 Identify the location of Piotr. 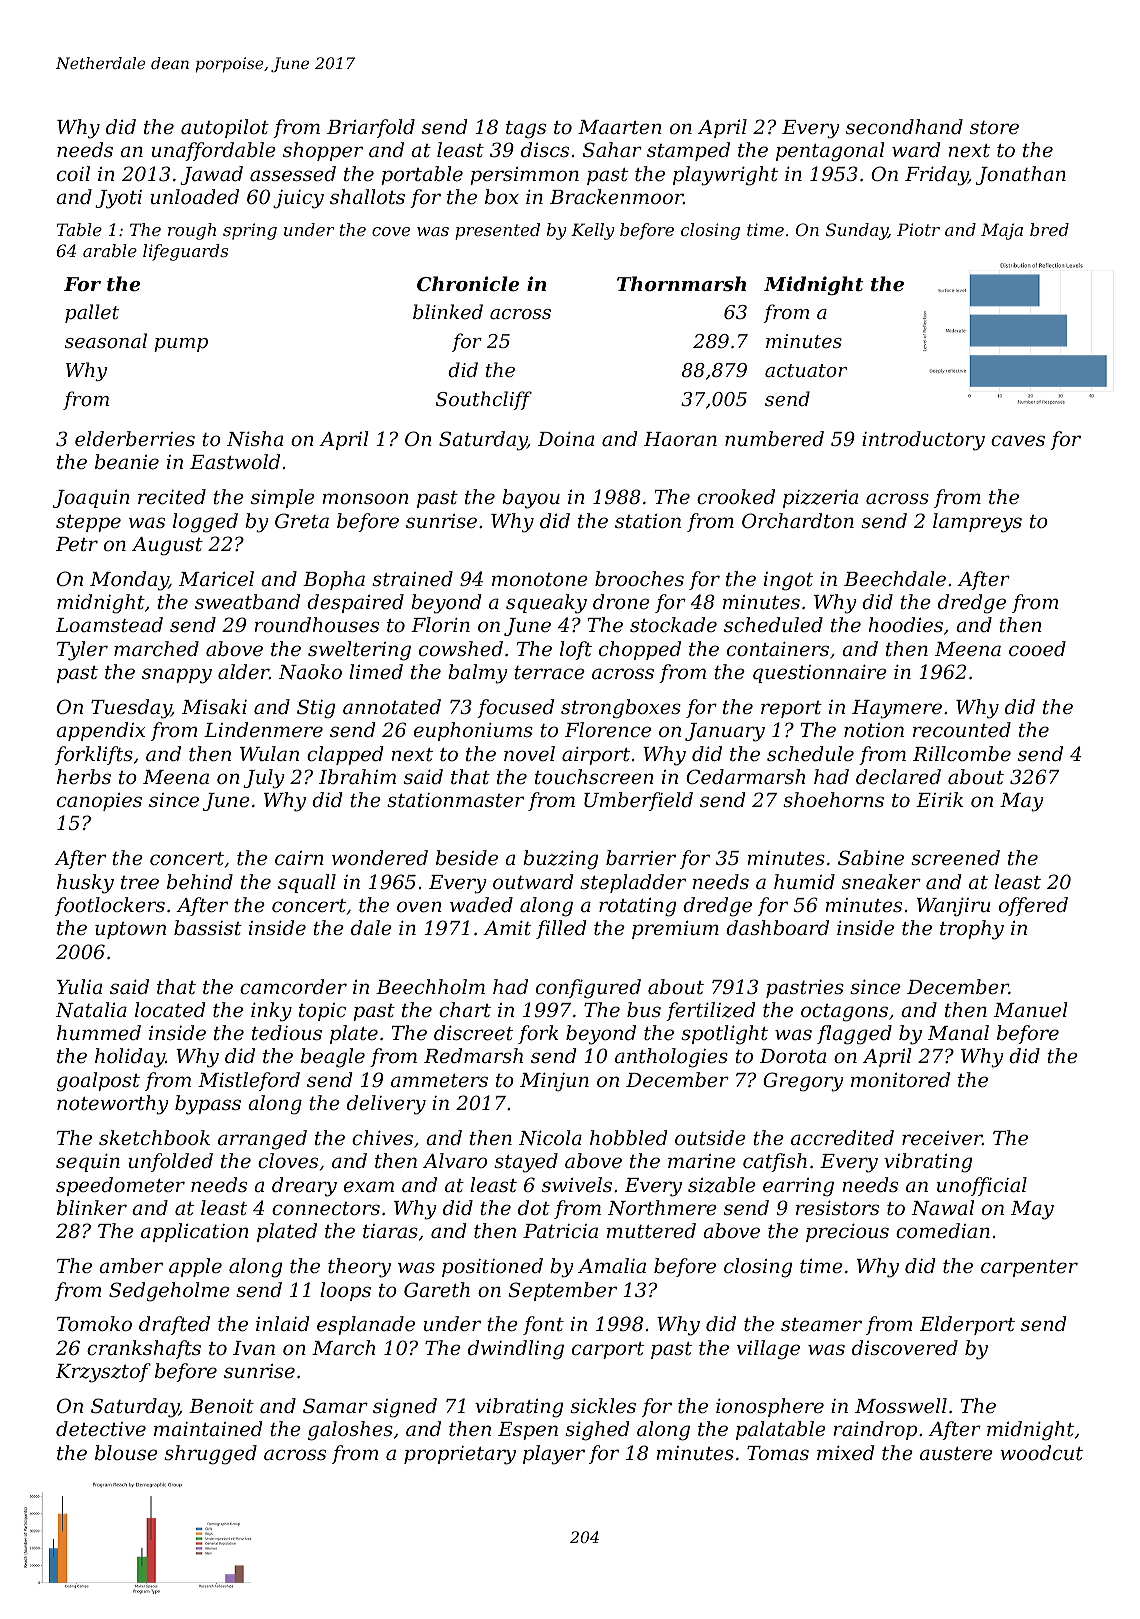
(918, 229).
